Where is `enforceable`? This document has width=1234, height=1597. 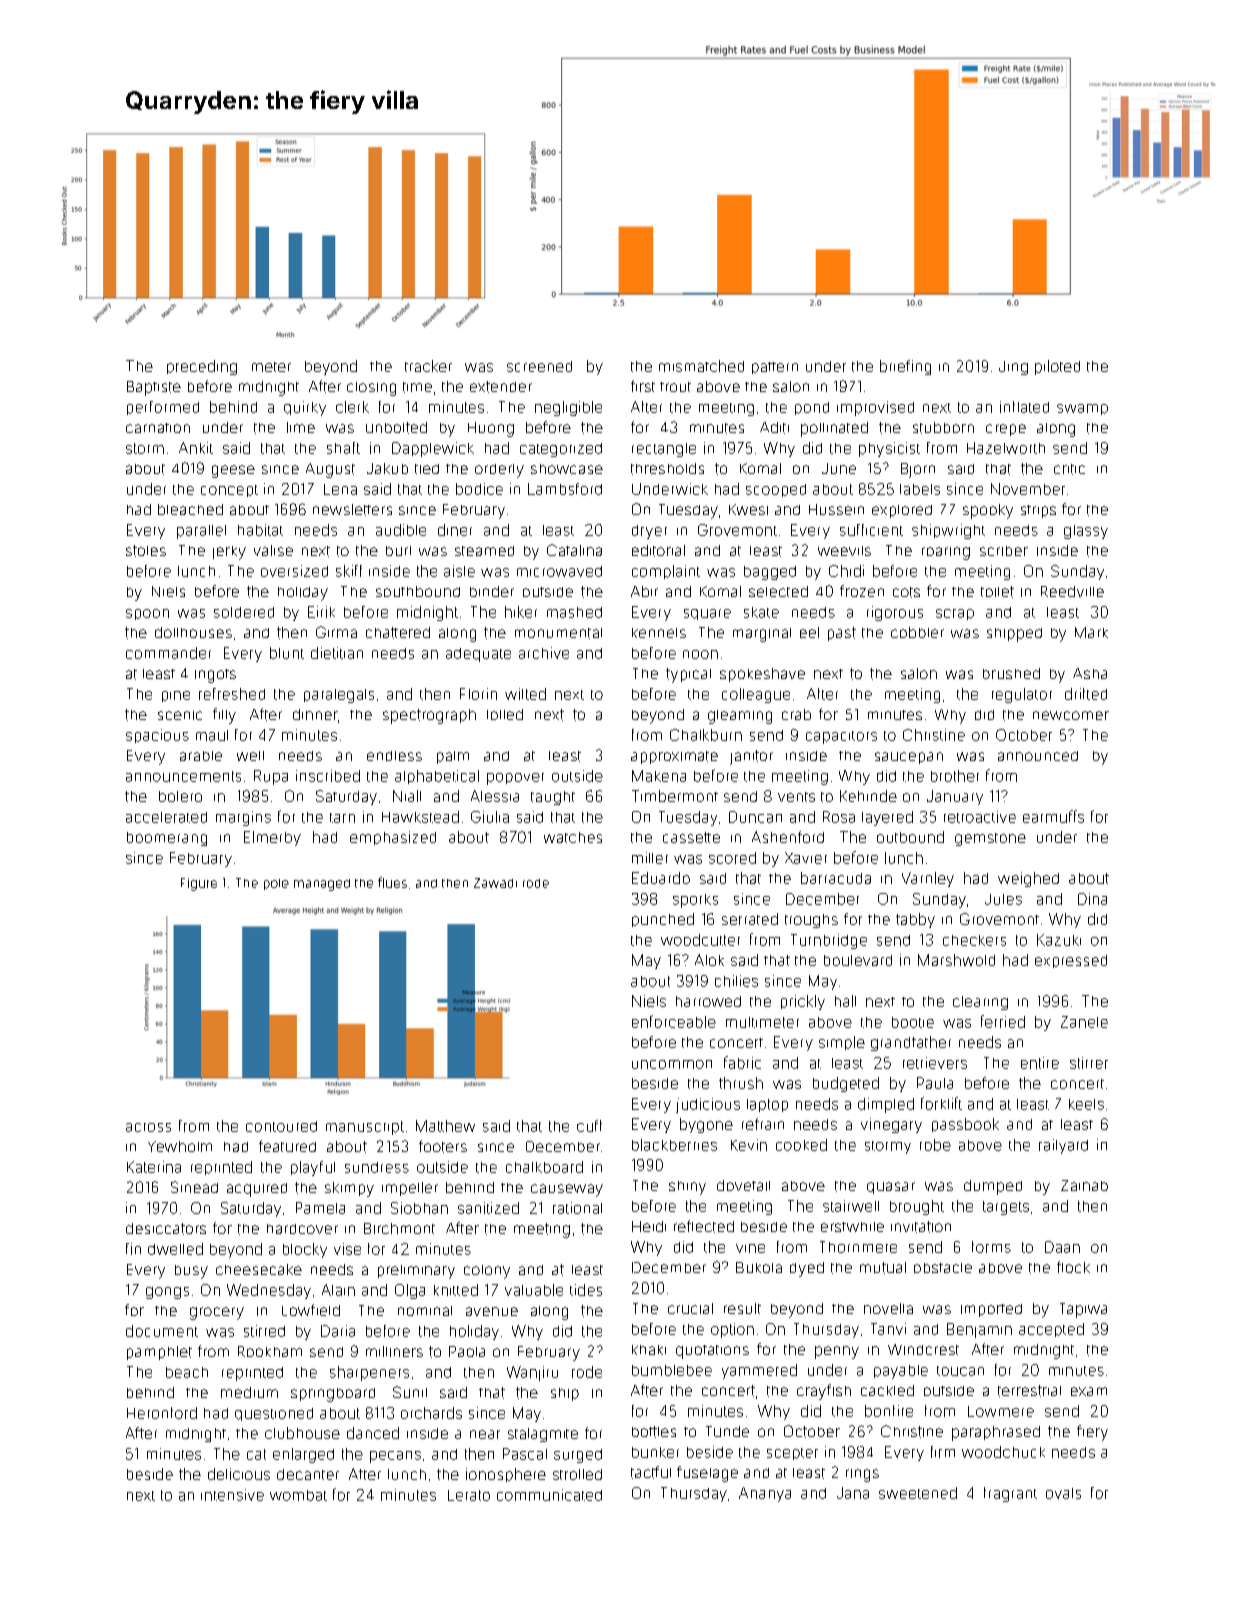
enforceable is located at coordinates (674, 1021).
